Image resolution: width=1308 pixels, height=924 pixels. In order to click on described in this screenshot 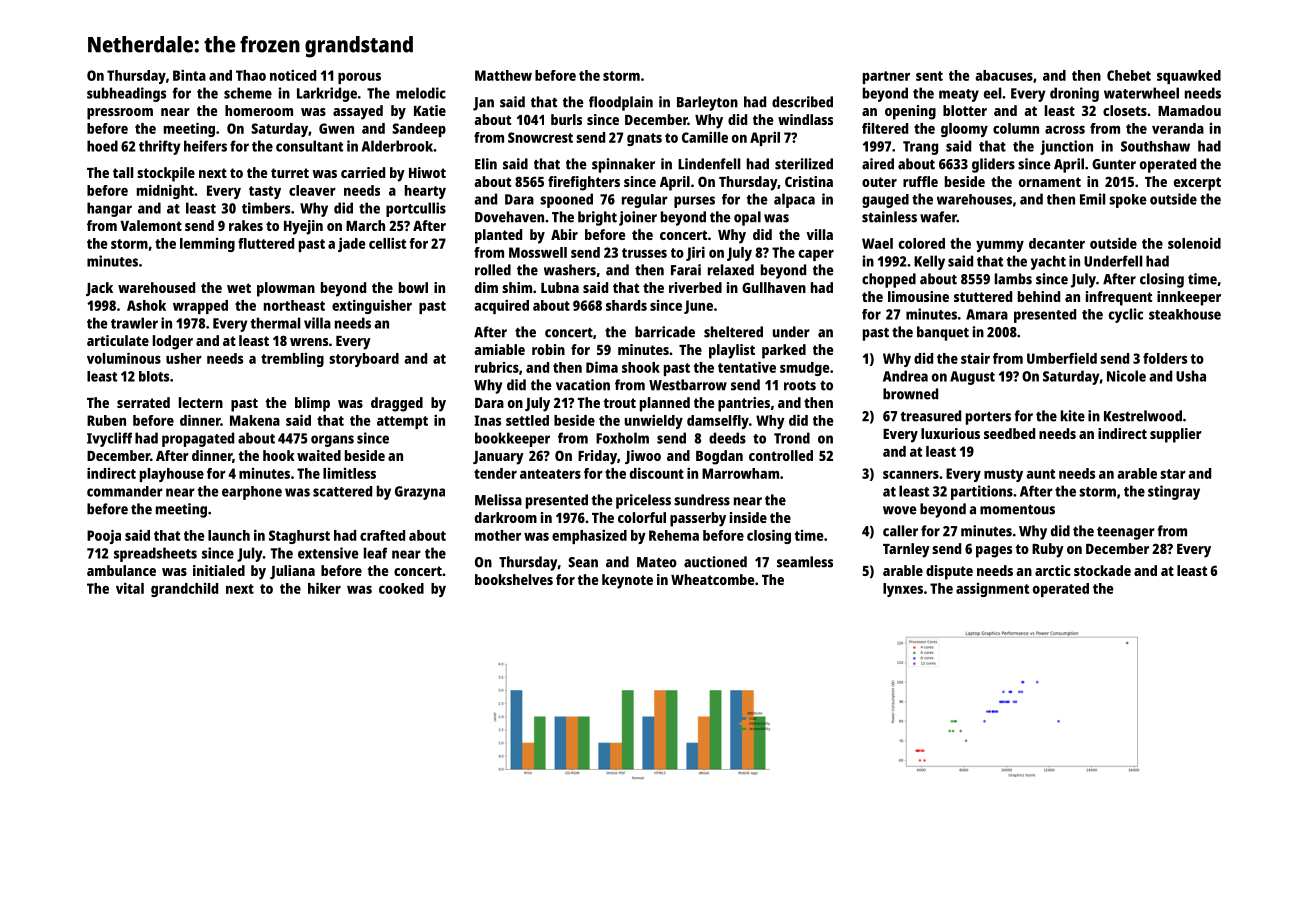, I will do `click(802, 102)`.
